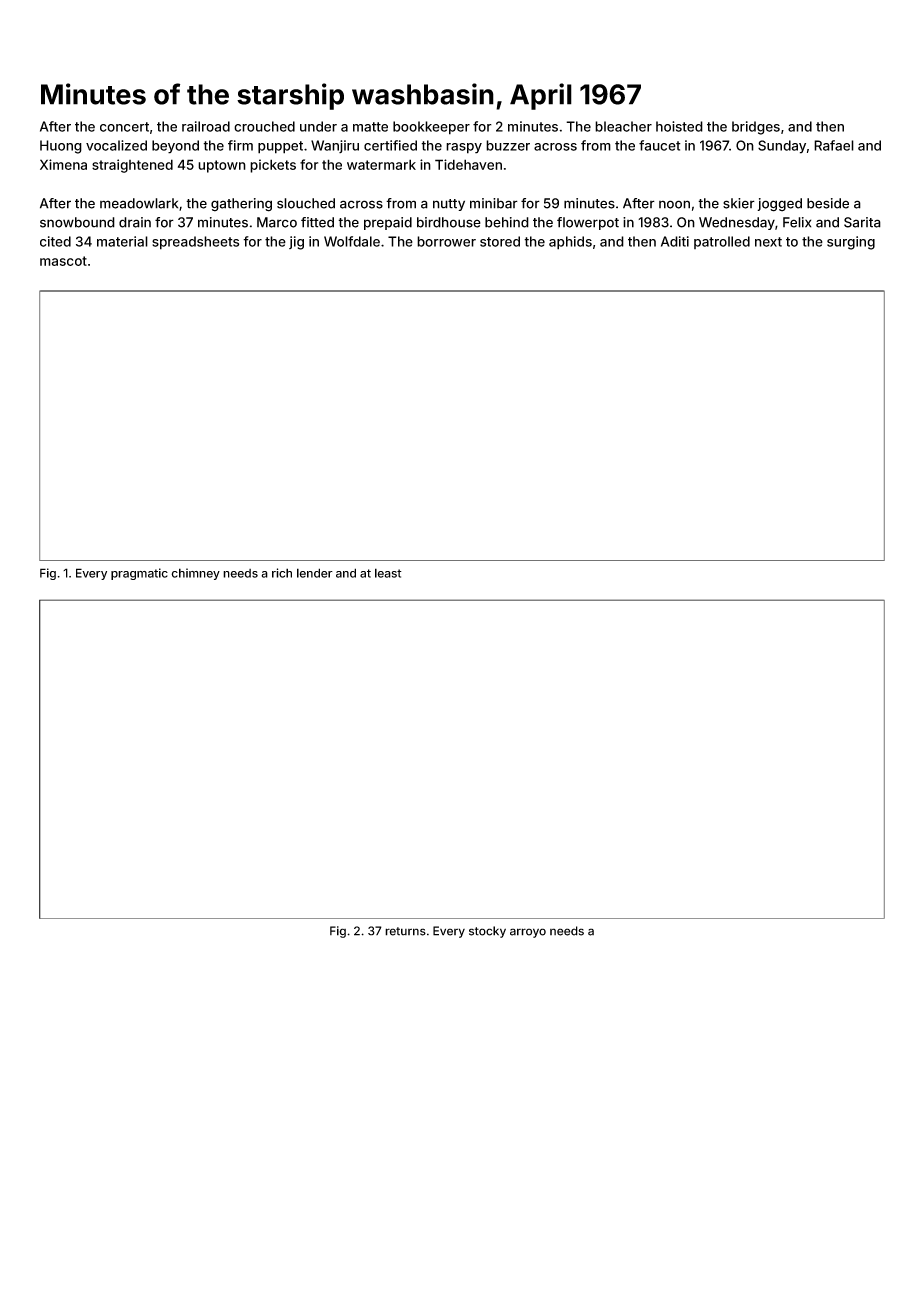 The height and width of the image is (1308, 924). What do you see at coordinates (63, 164) in the image?
I see `Ximena` at bounding box center [63, 164].
